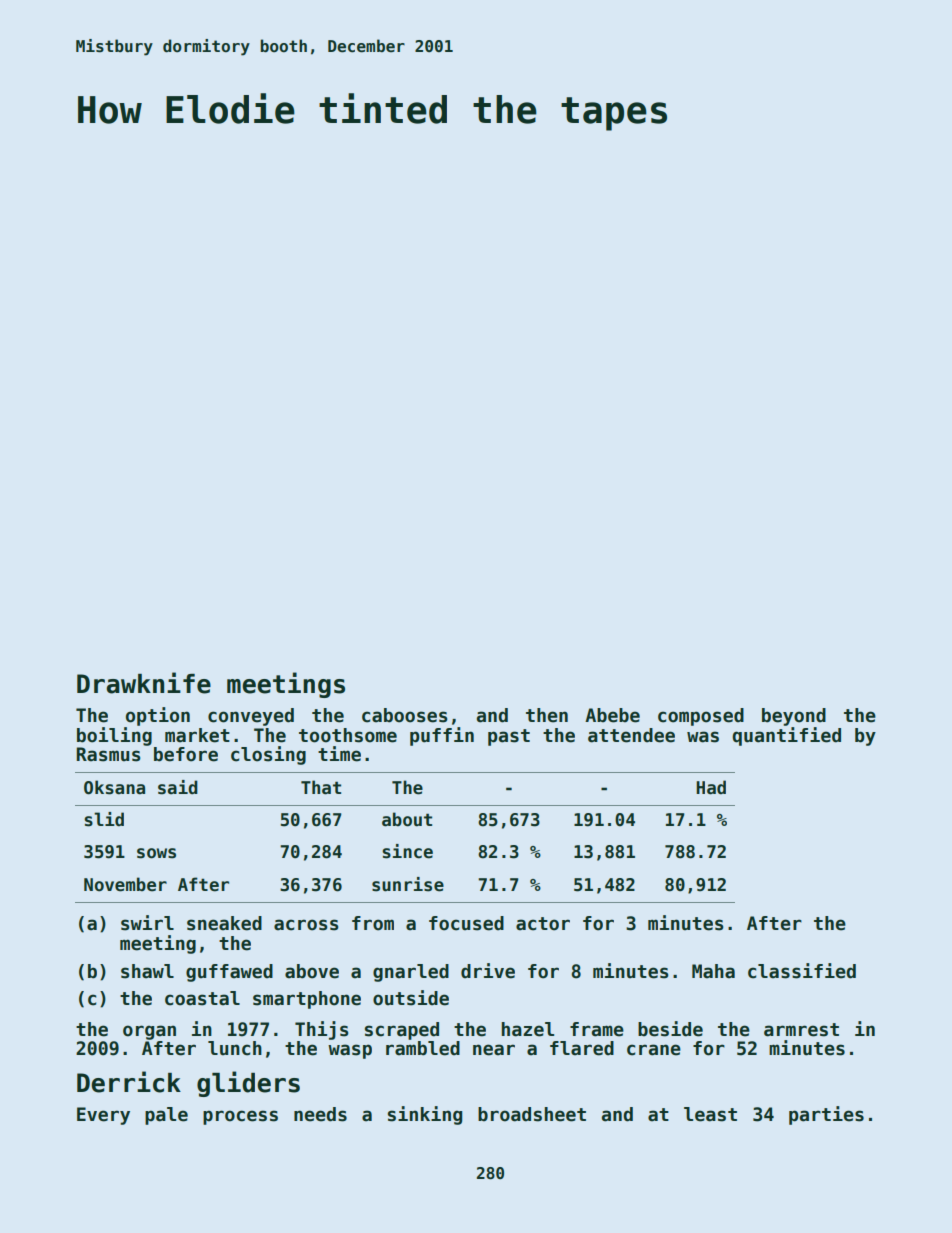 This screenshot has height=1233, width=952. Describe the element at coordinates (114, 787) in the screenshot. I see `Oksana` at that location.
